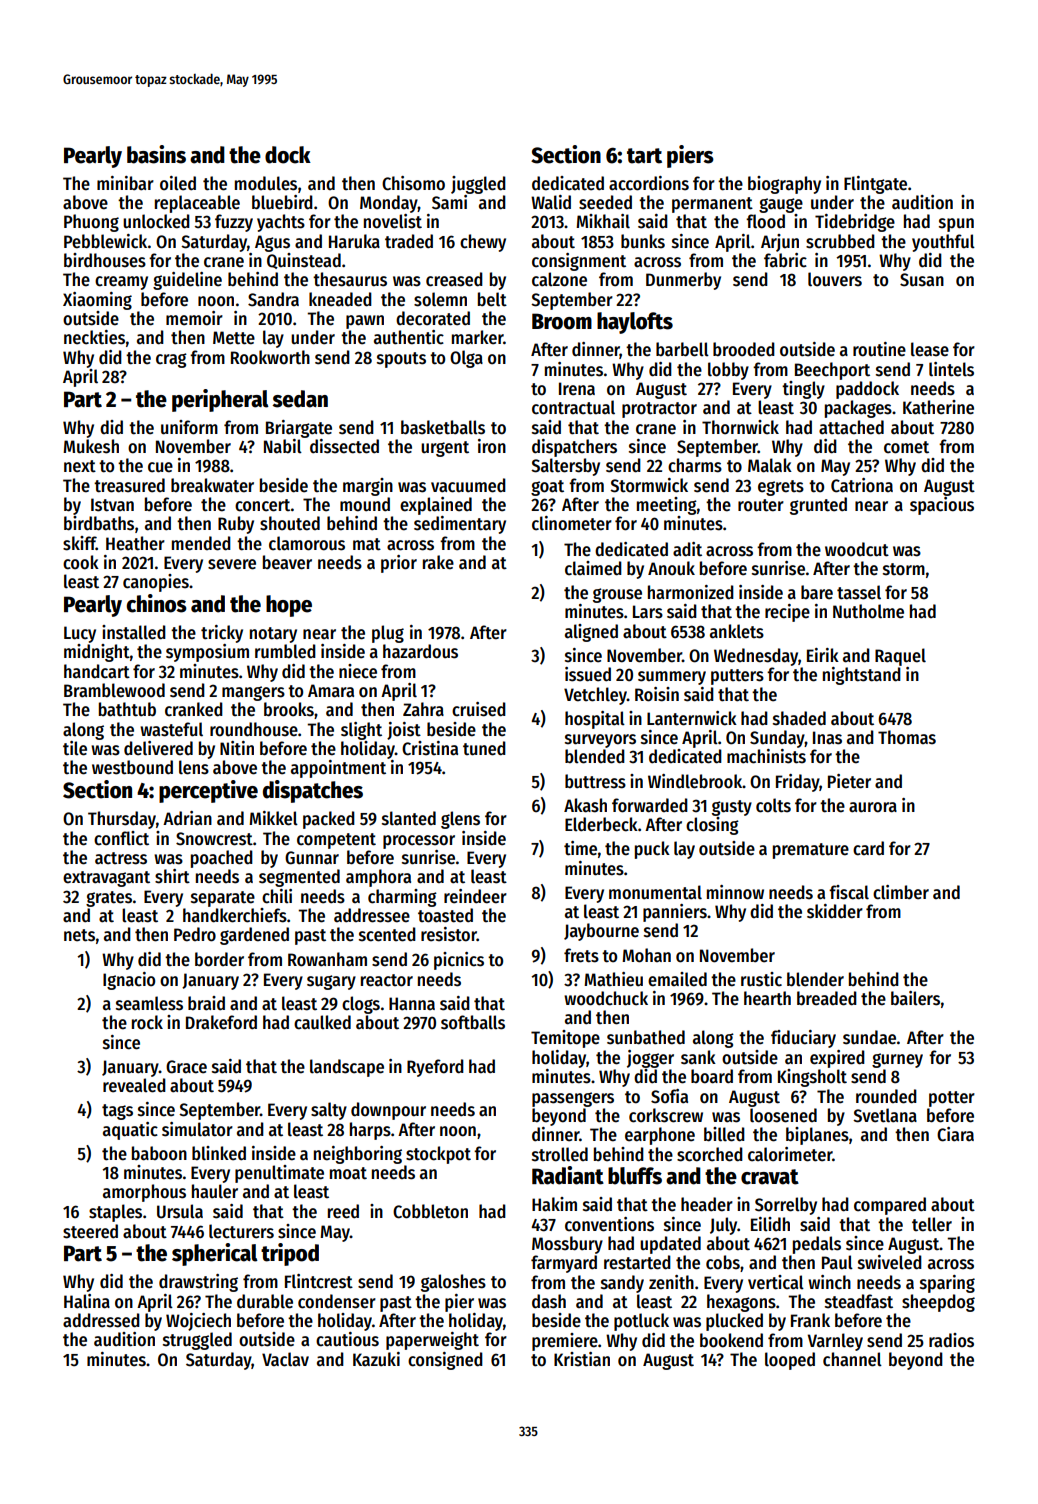 The image size is (1038, 1504). I want to click on Gunnar, so click(312, 858).
